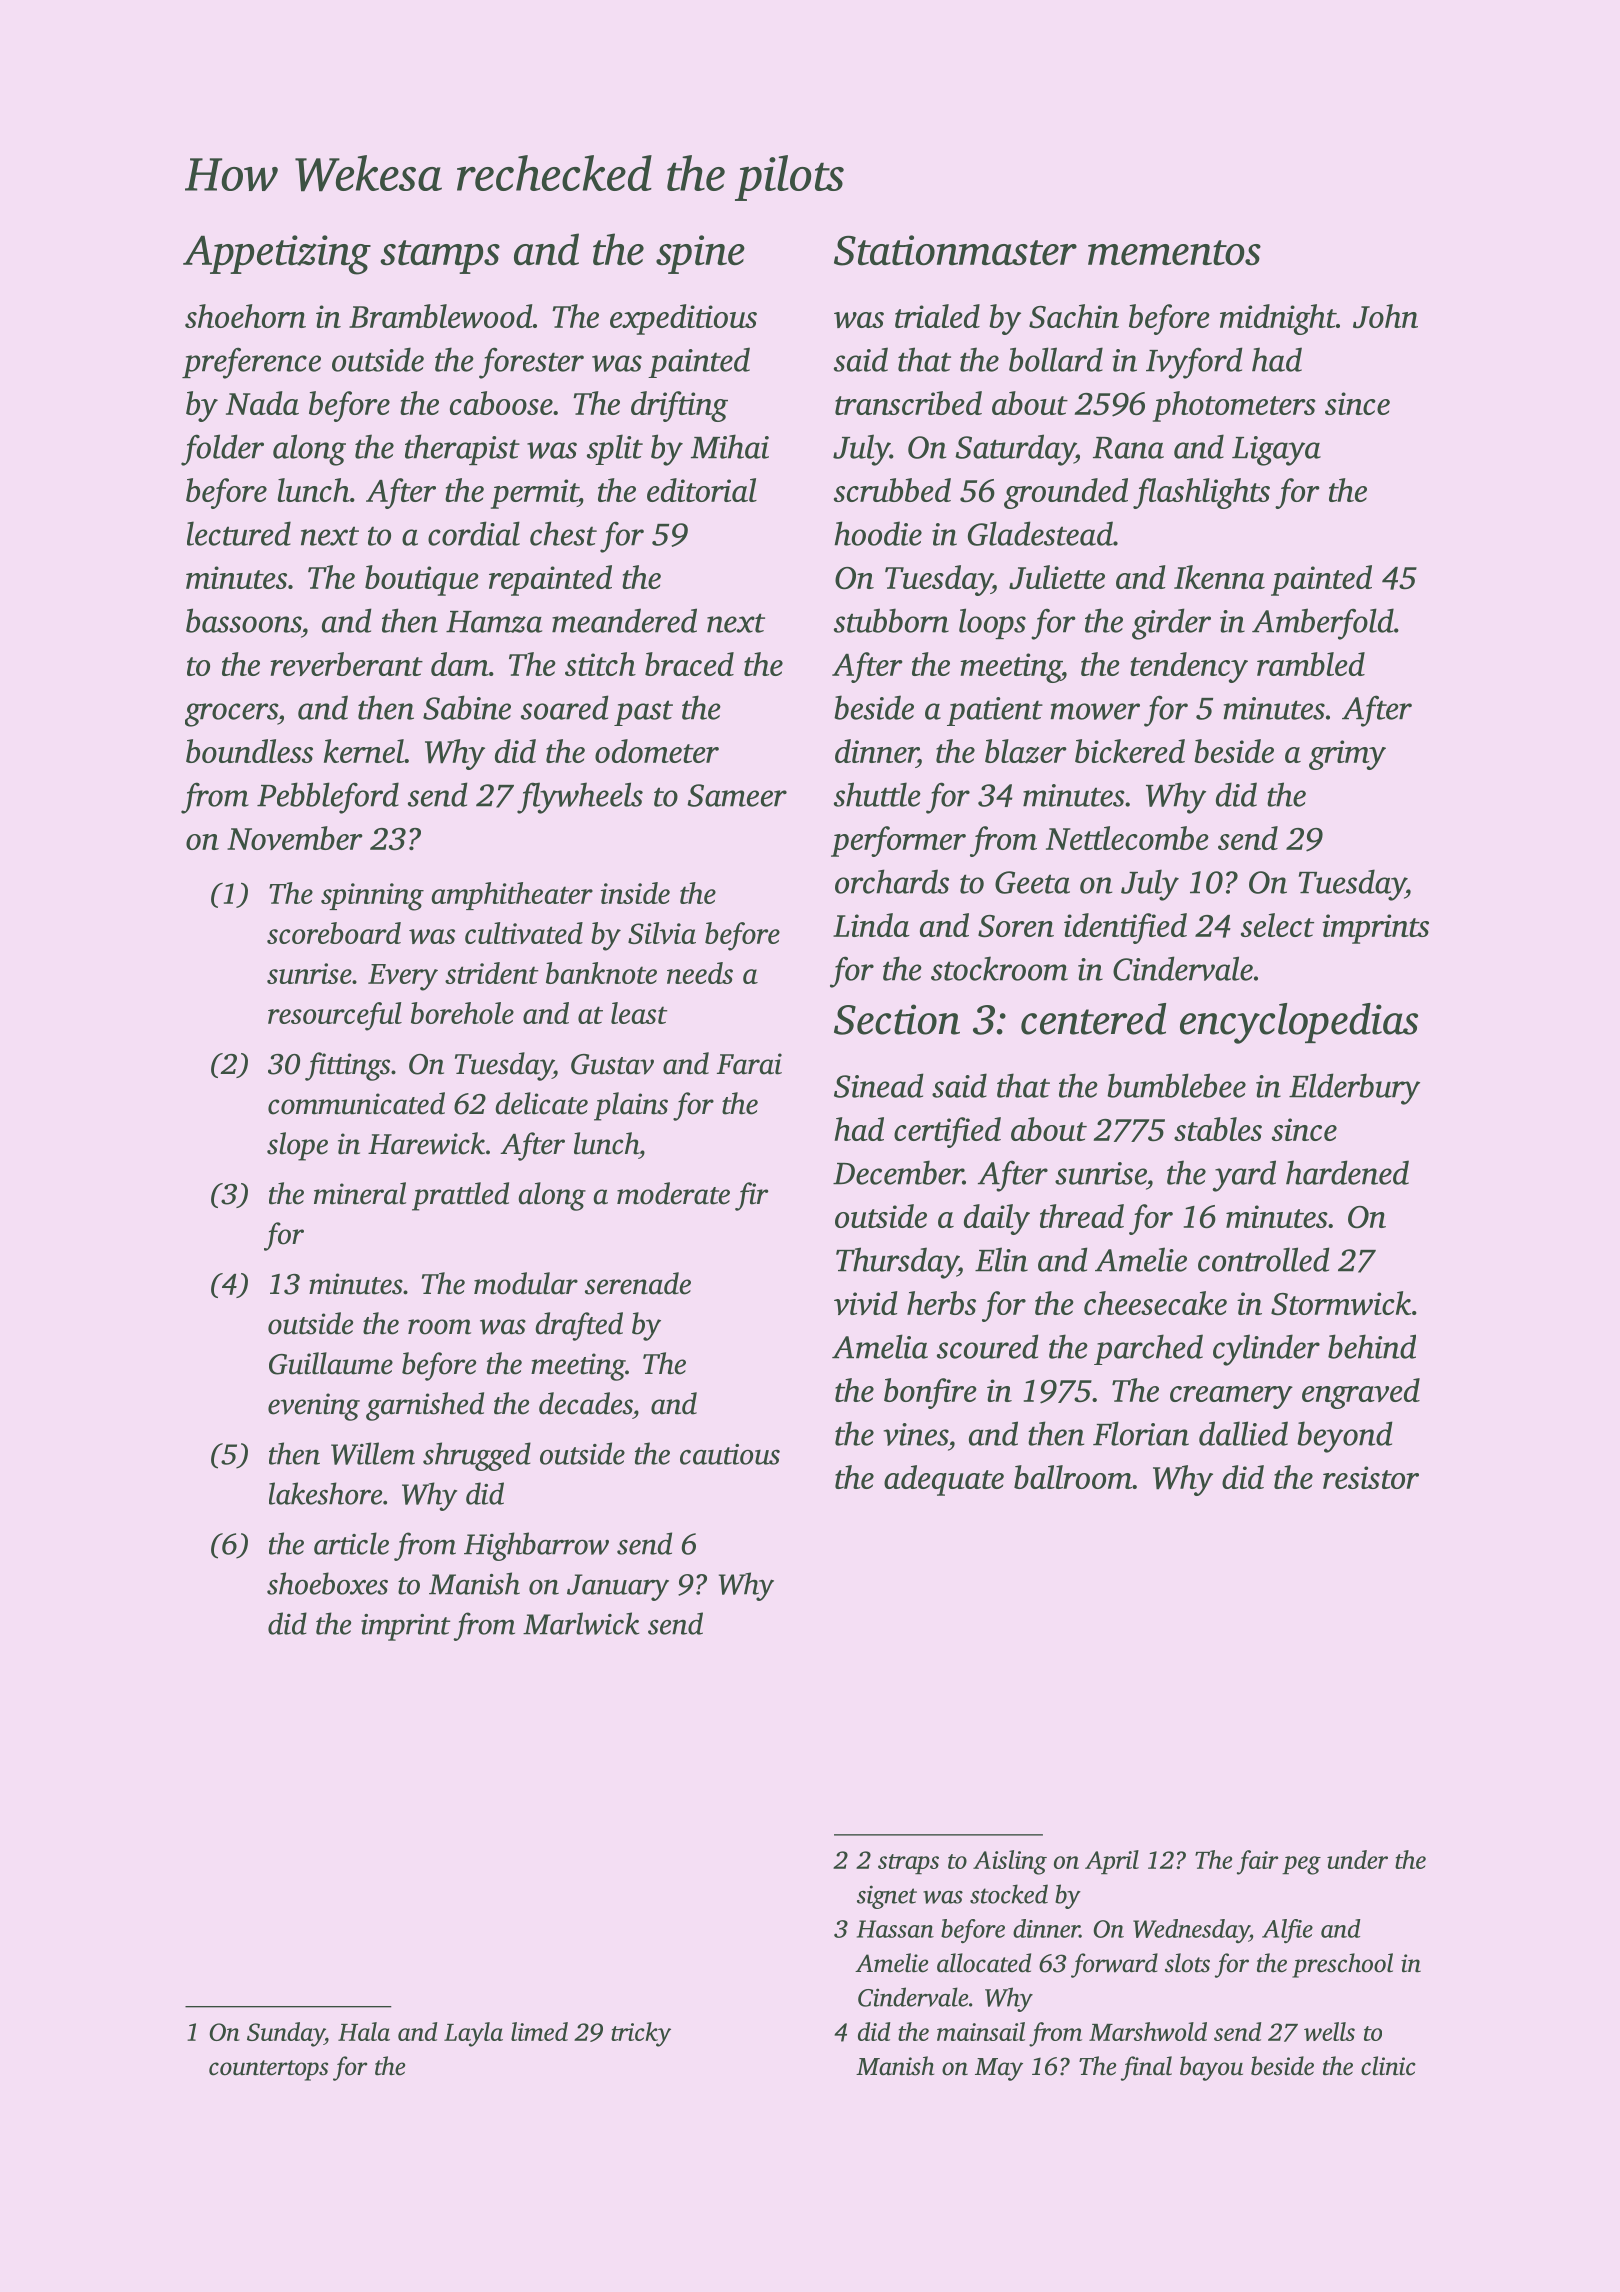  What do you see at coordinates (539, 2031) in the screenshot?
I see `limed` at bounding box center [539, 2031].
